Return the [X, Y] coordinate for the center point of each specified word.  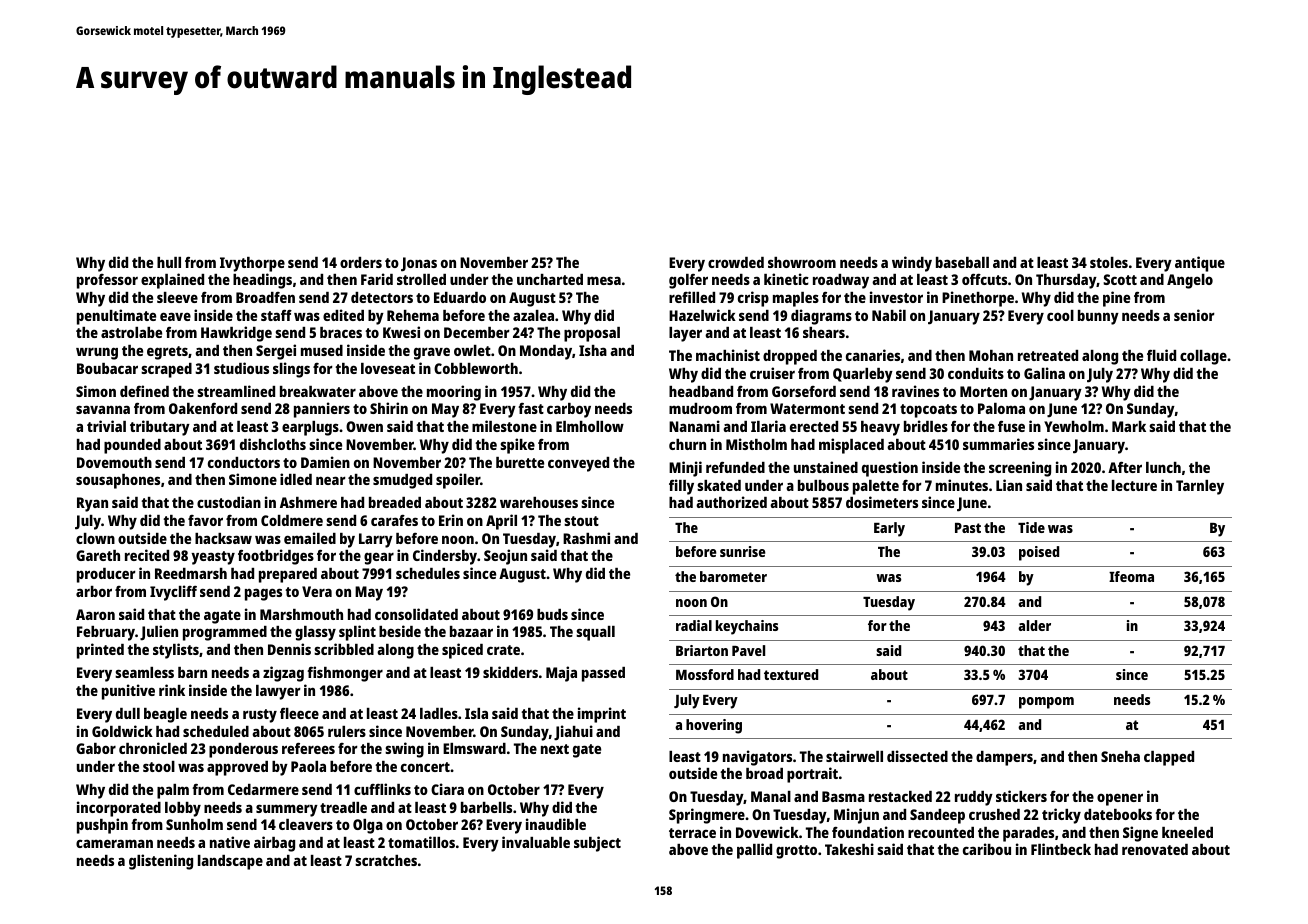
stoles [1109, 262]
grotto [796, 852]
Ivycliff [173, 593]
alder [1034, 625]
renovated [1155, 849]
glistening [161, 862]
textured [791, 674]
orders [361, 262]
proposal [592, 334]
